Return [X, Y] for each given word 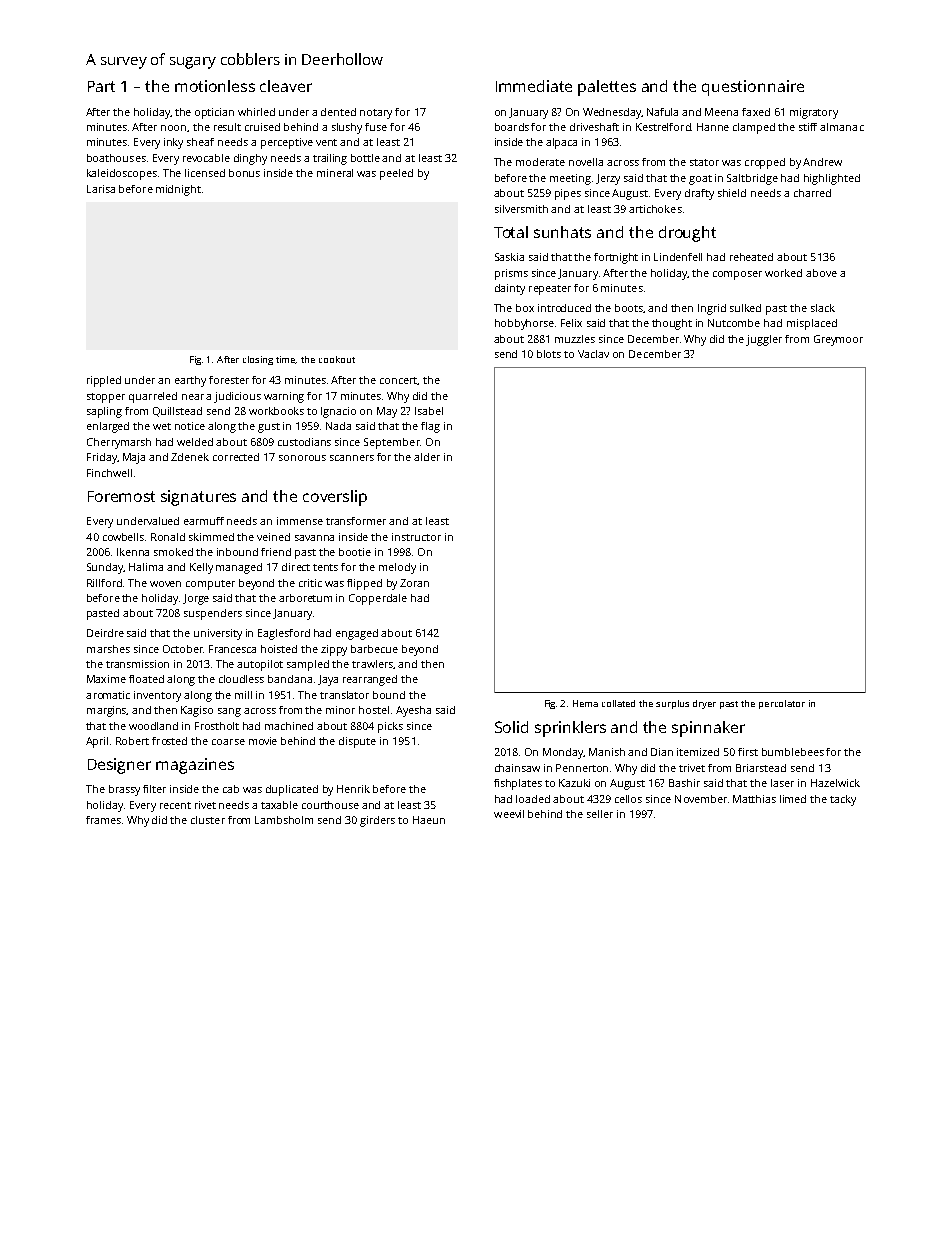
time [286, 360]
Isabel [429, 411]
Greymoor [838, 340]
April [97, 742]
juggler [764, 340]
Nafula [662, 112]
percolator [782, 704]
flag [430, 427]
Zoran [414, 583]
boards [512, 127]
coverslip [335, 498]
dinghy [250, 159]
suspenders [213, 614]
